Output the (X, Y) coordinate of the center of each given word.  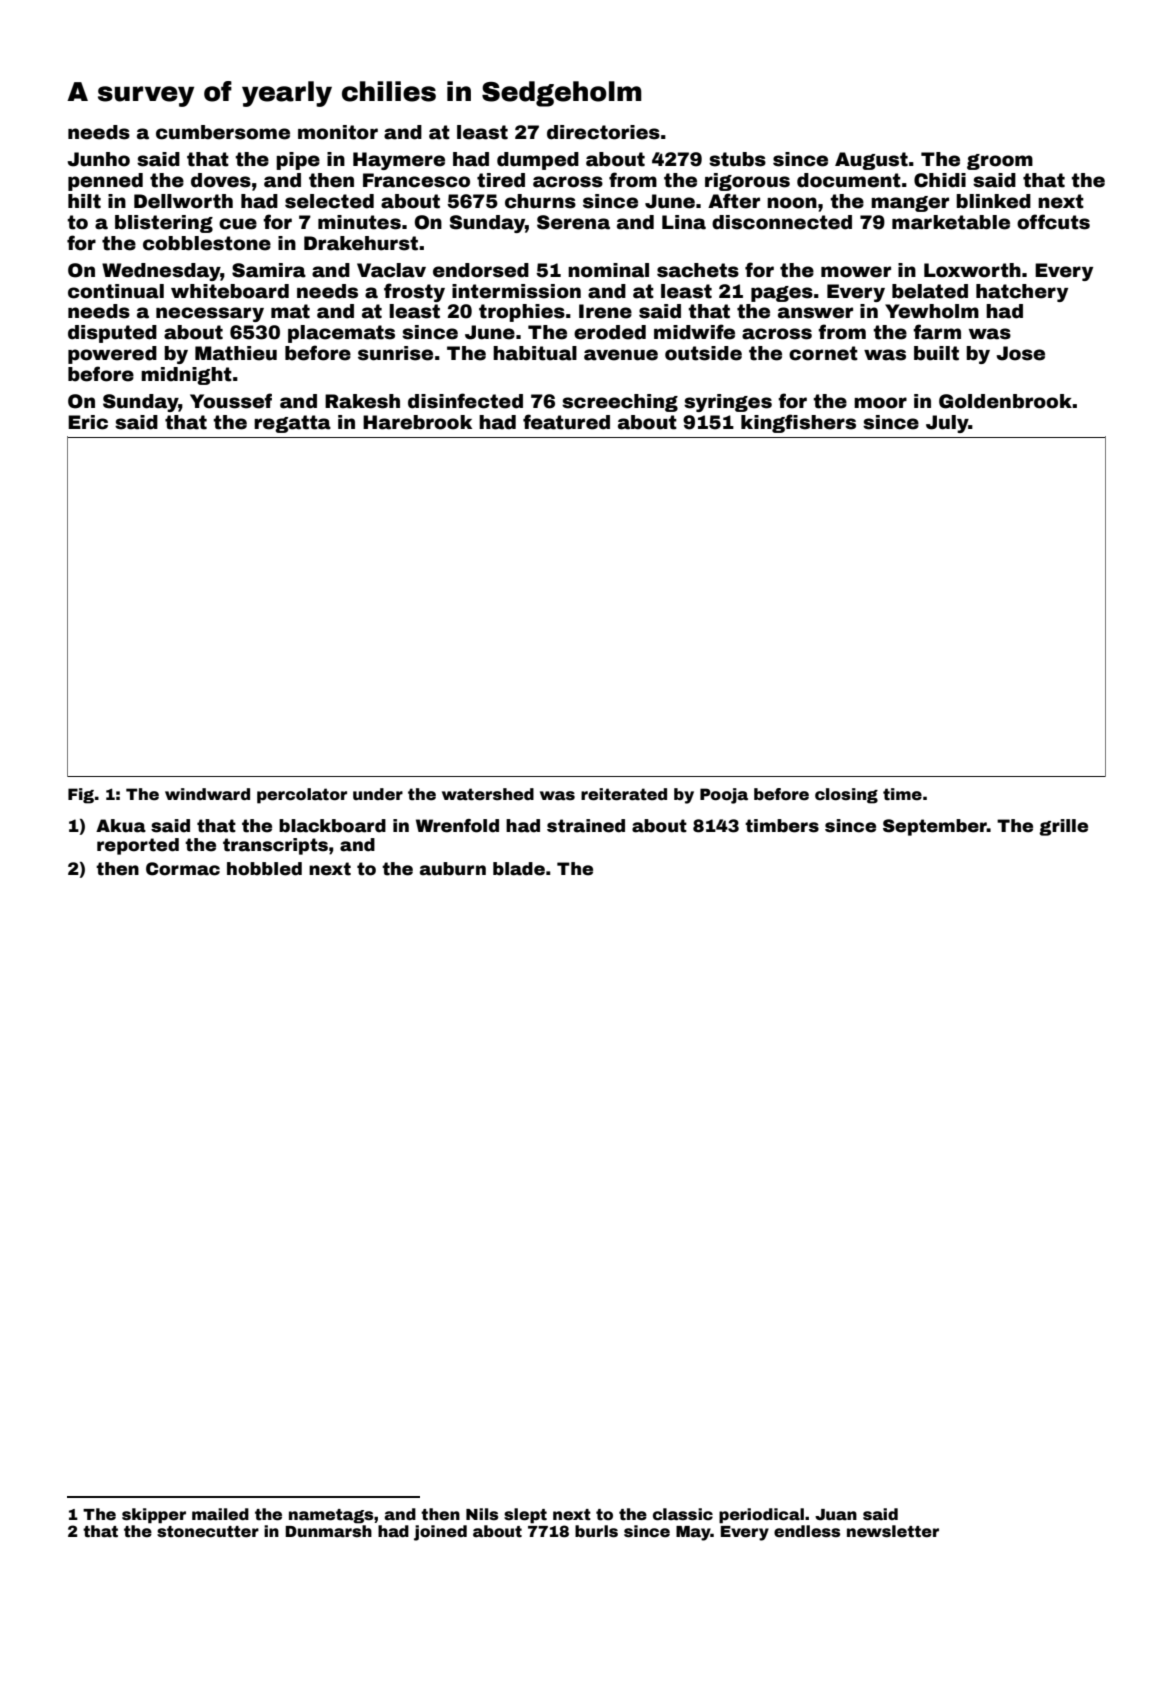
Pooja (724, 796)
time (902, 794)
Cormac (183, 869)
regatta (292, 424)
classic (683, 1514)
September (935, 827)
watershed (488, 794)
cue (238, 224)
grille (1063, 827)
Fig (81, 796)
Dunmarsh (328, 1531)
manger (910, 204)
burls (596, 1531)
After (734, 201)
